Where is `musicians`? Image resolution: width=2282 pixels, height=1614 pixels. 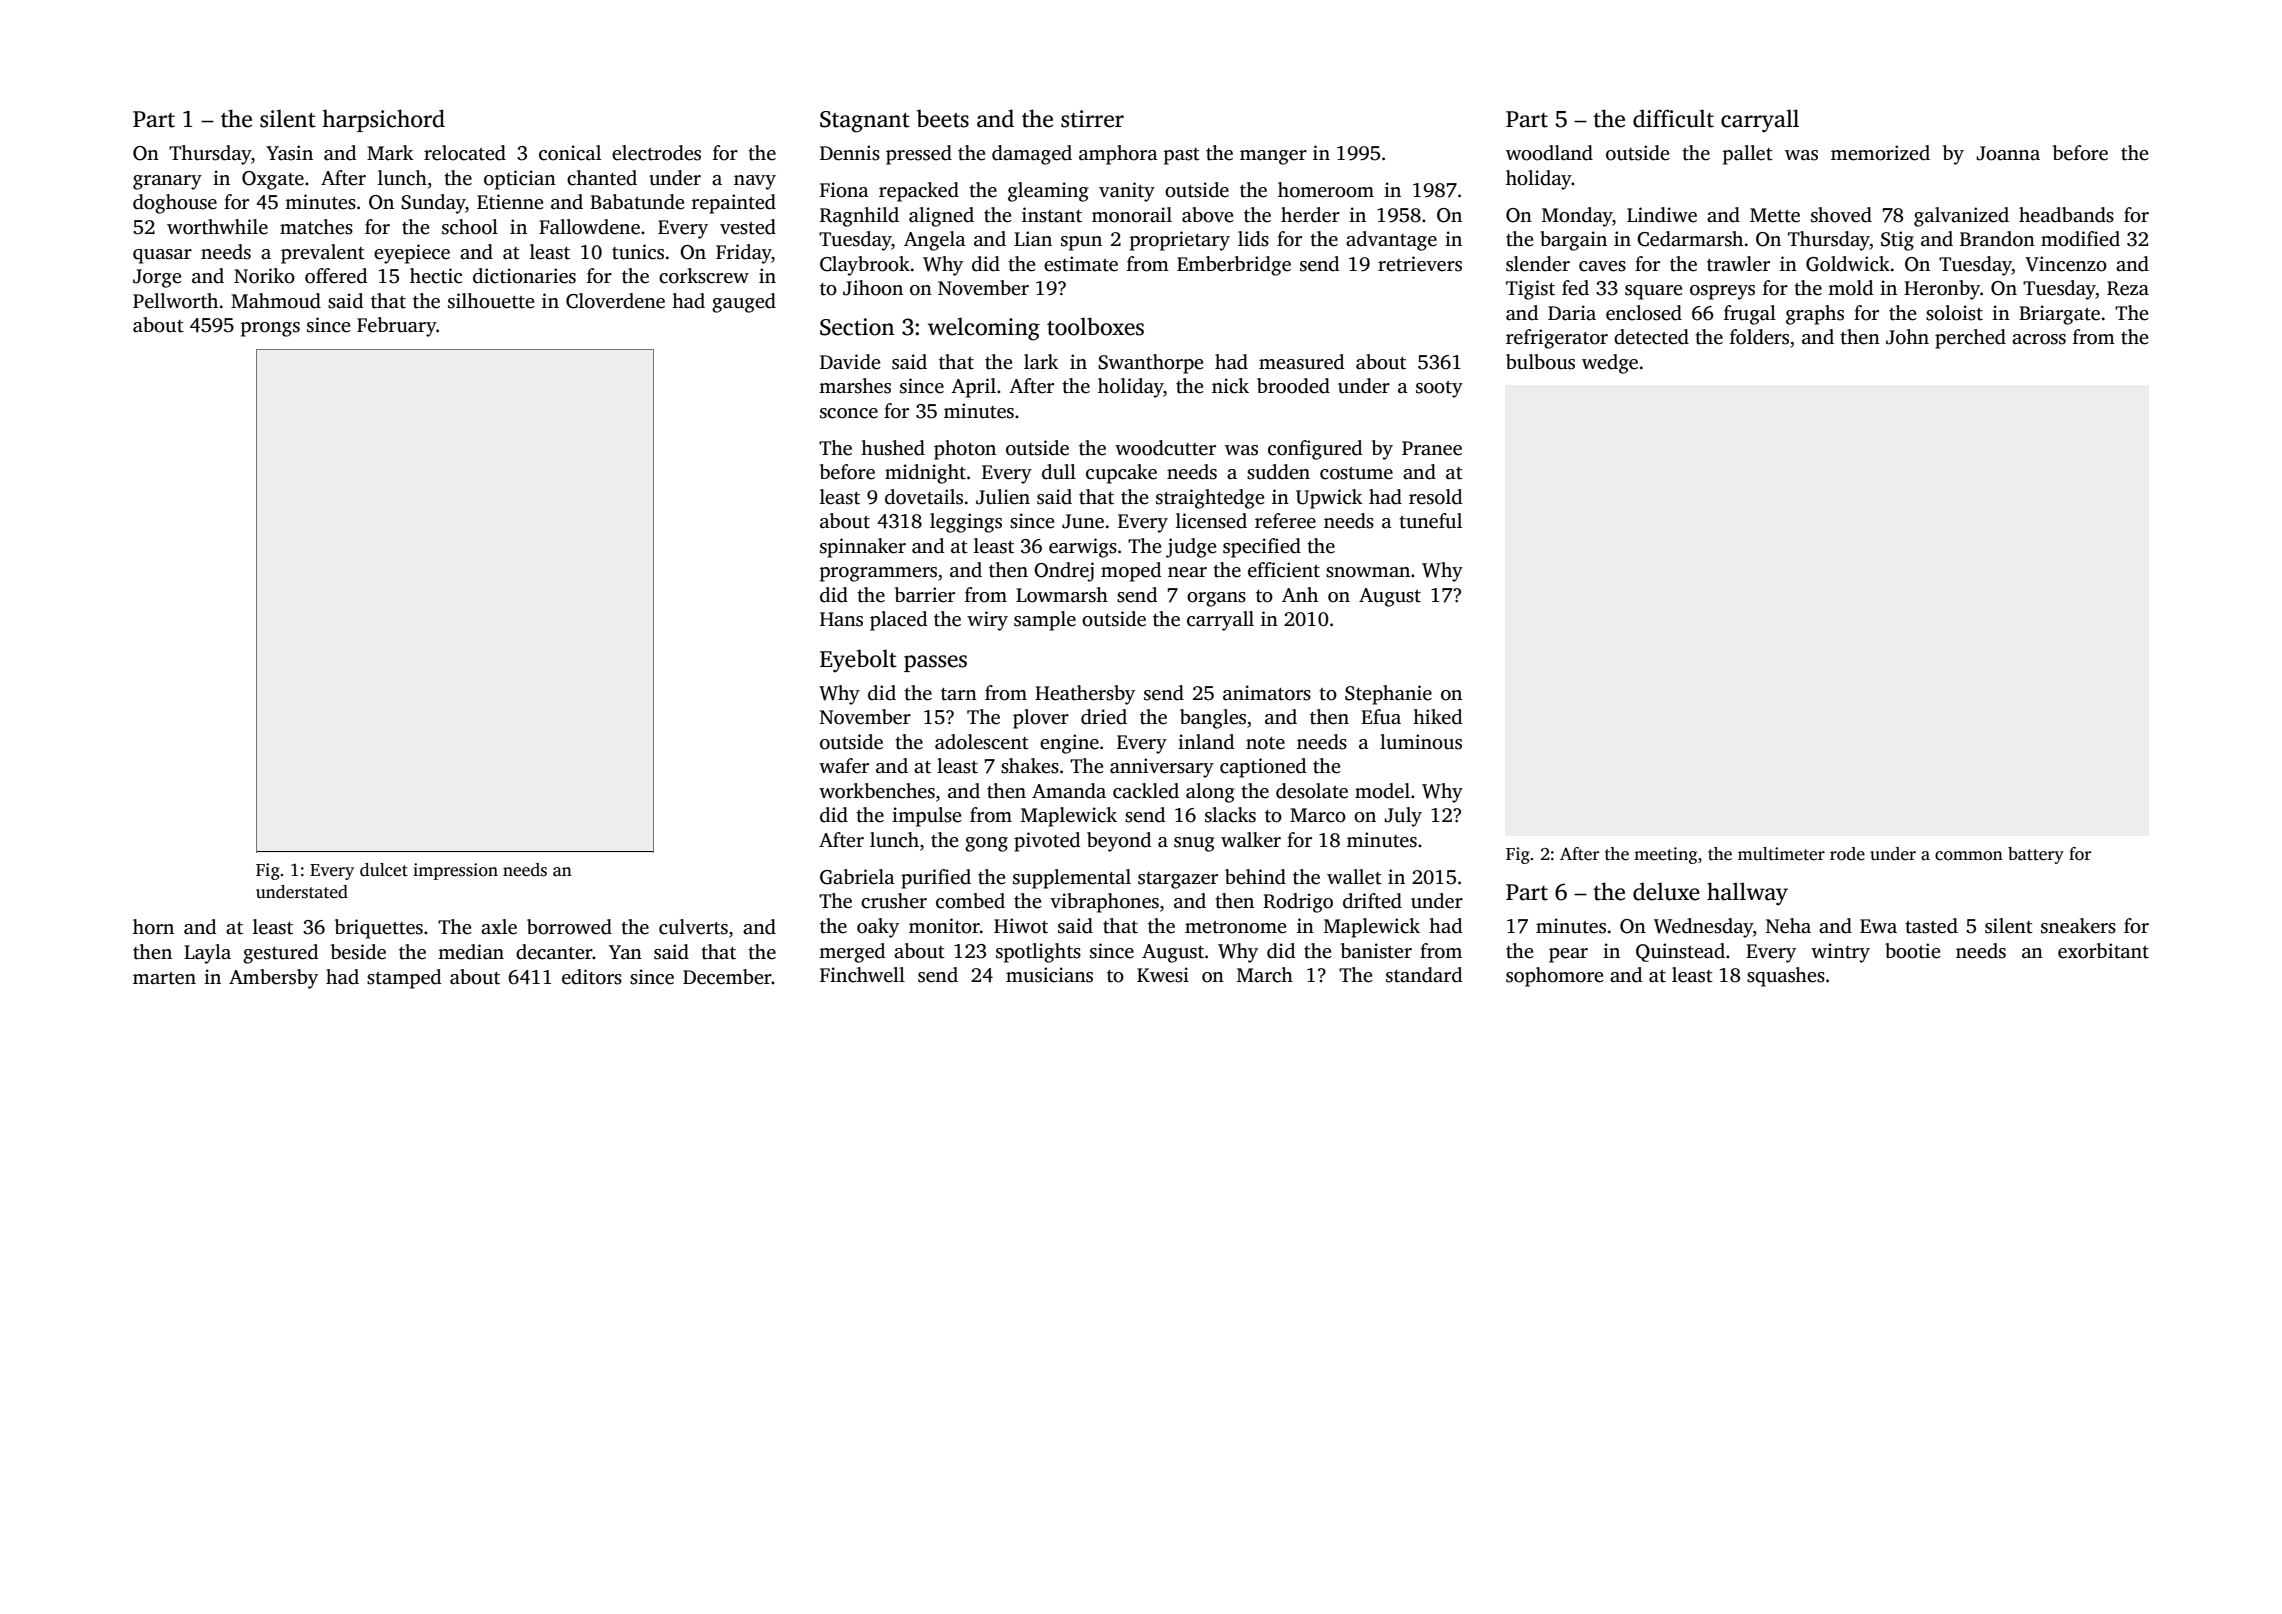
musicians is located at coordinates (1049, 975).
